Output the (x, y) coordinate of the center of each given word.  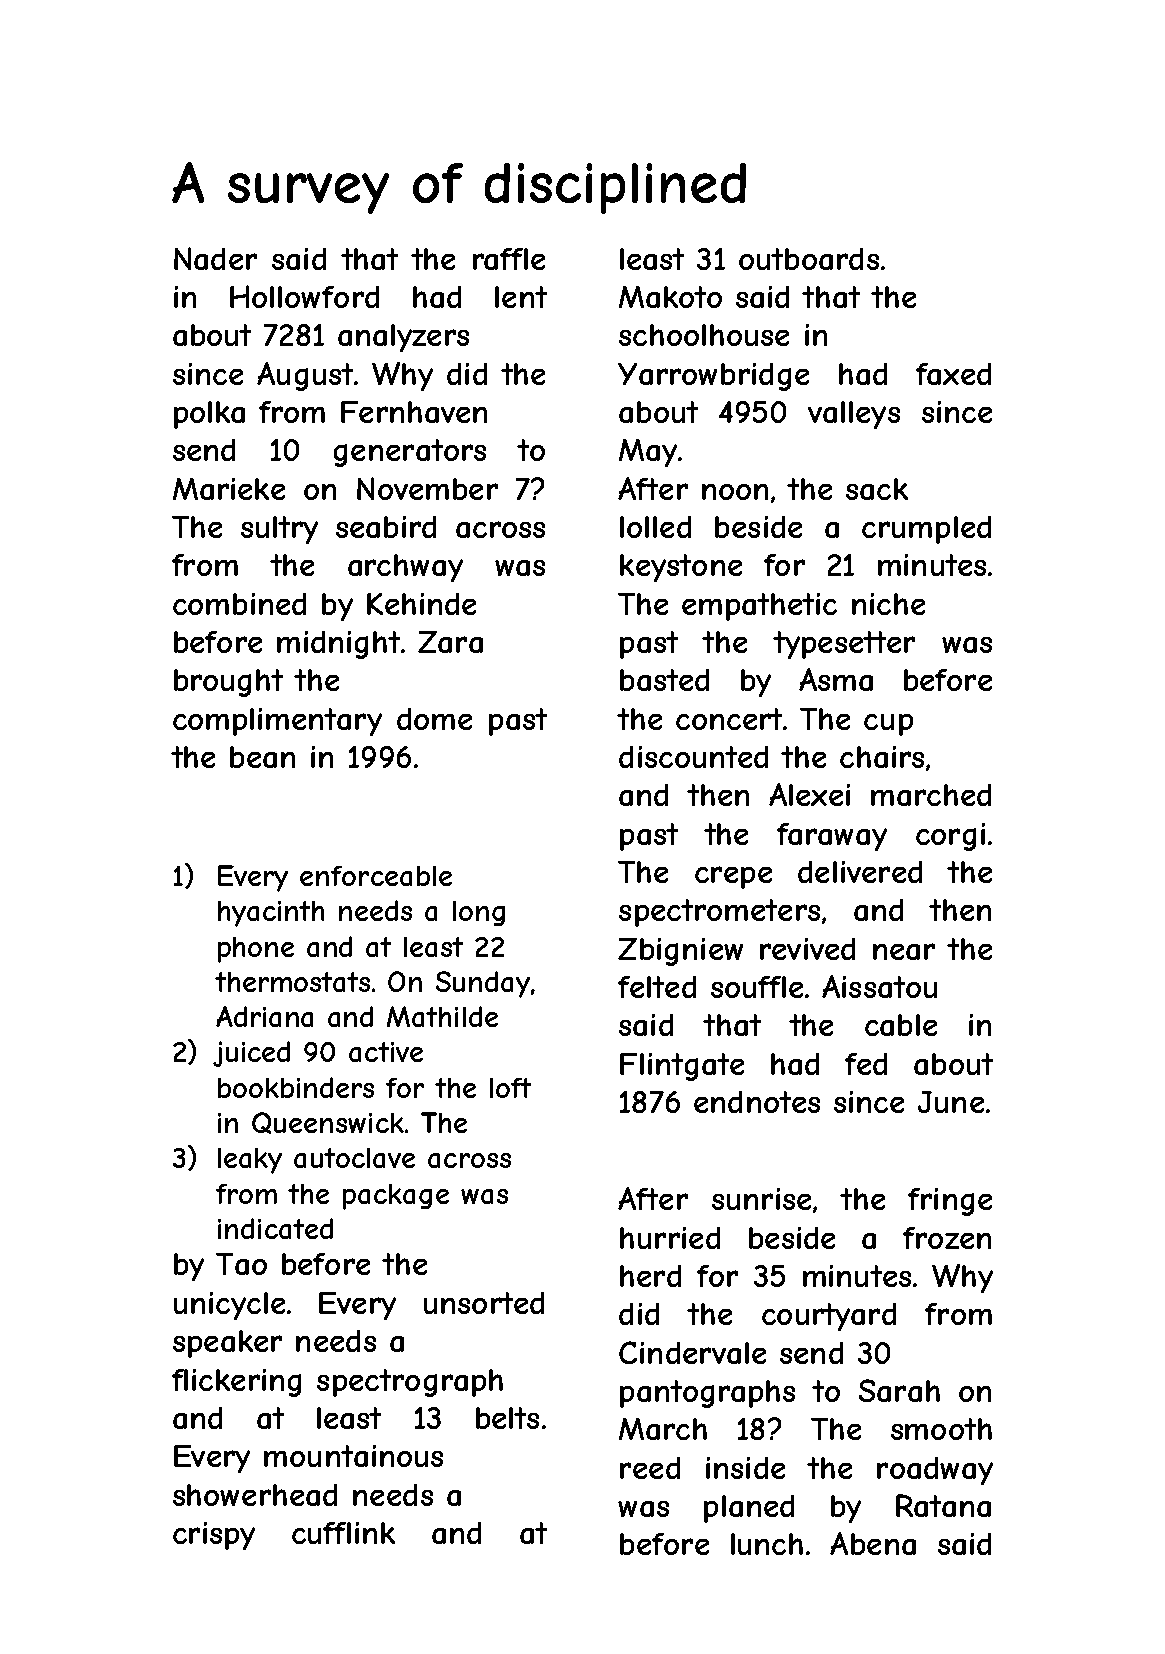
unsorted (484, 1303)
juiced (251, 1054)
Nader (215, 258)
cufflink (343, 1533)
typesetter (844, 645)
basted (664, 680)
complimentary (277, 722)
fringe (950, 1202)
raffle (509, 259)
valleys (854, 415)
